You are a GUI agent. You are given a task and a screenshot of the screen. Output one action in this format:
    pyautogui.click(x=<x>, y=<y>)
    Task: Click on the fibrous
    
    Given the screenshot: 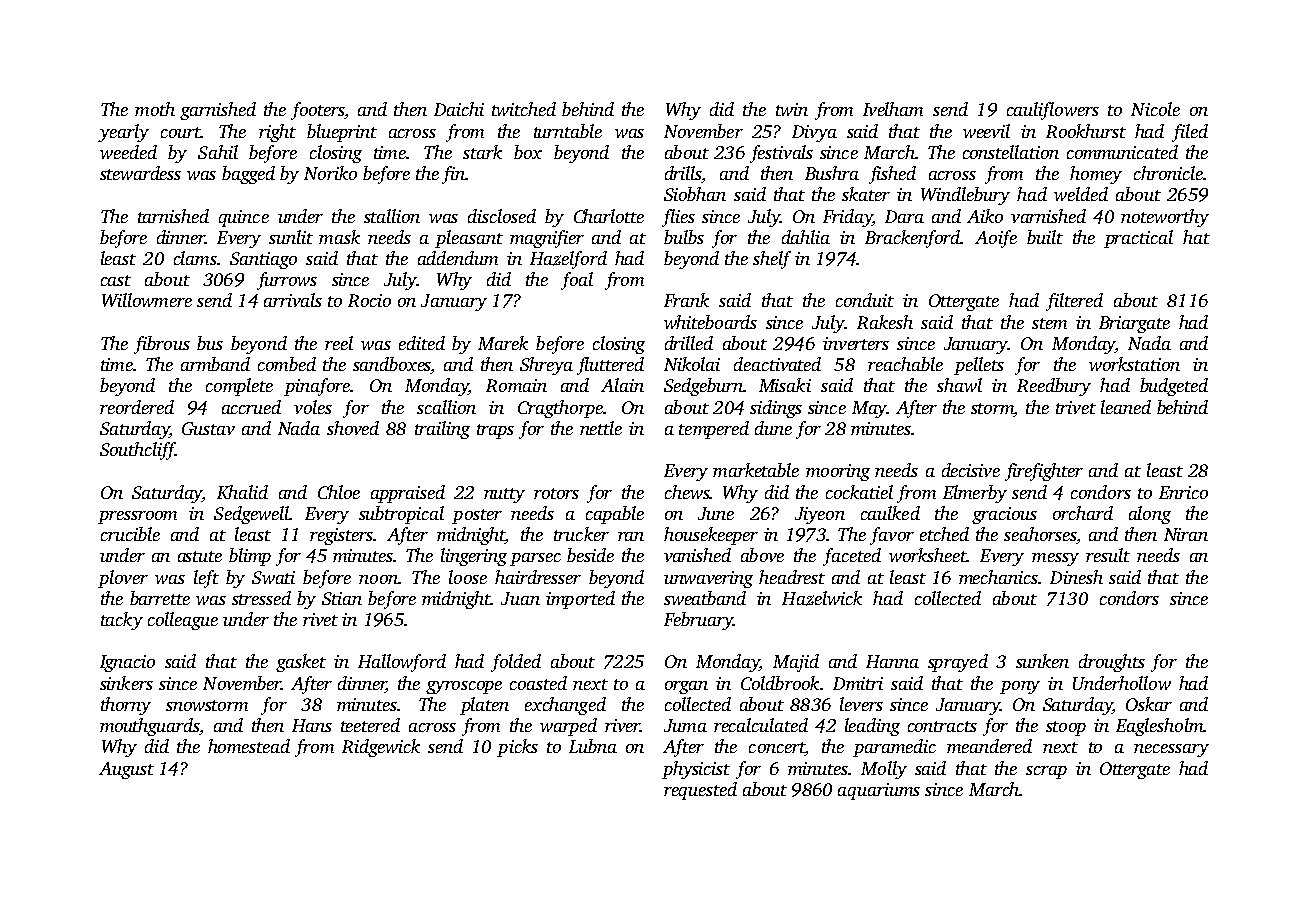 What is the action you would take?
    pyautogui.click(x=162, y=345)
